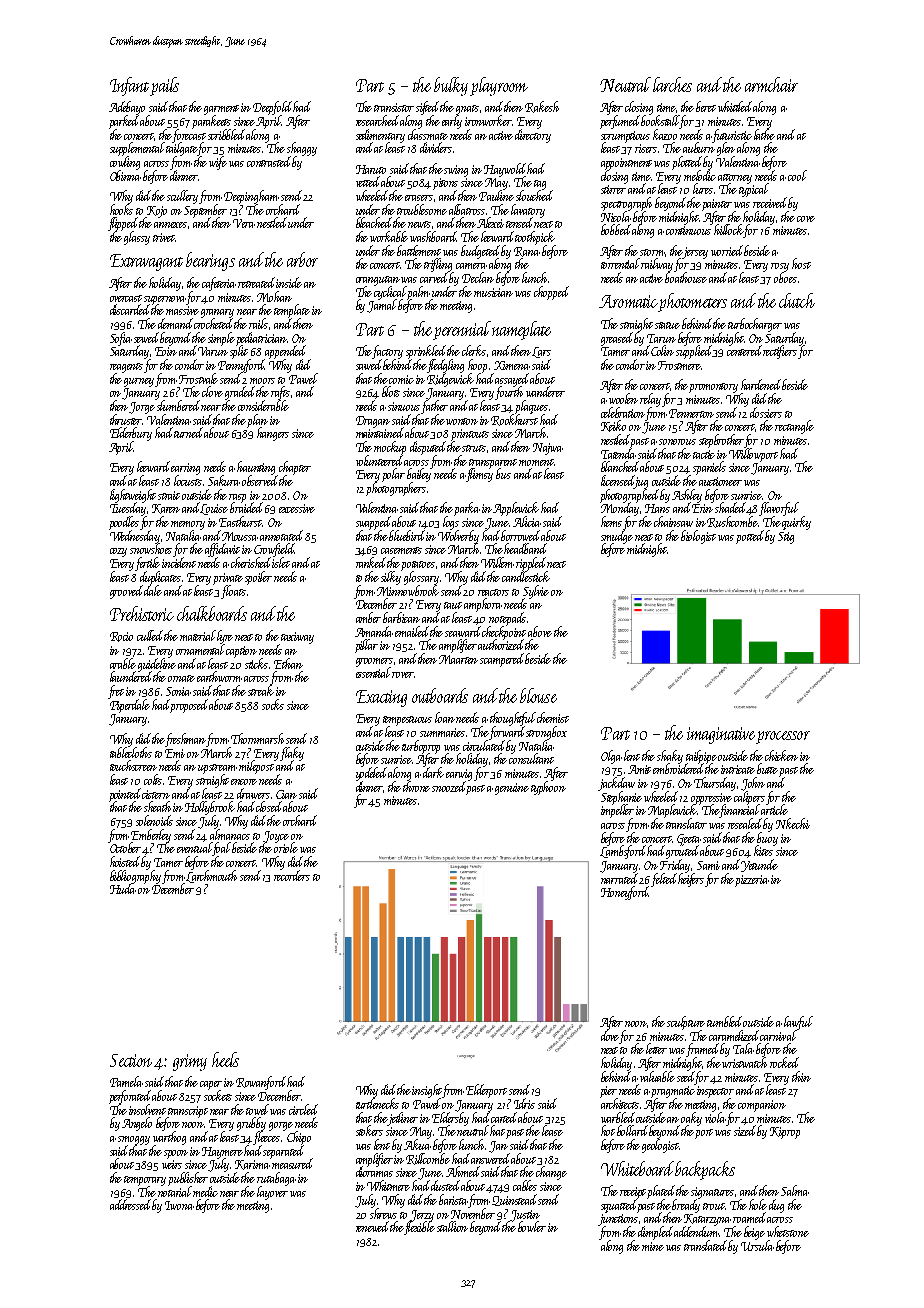  I want to click on armchair, so click(771, 84).
